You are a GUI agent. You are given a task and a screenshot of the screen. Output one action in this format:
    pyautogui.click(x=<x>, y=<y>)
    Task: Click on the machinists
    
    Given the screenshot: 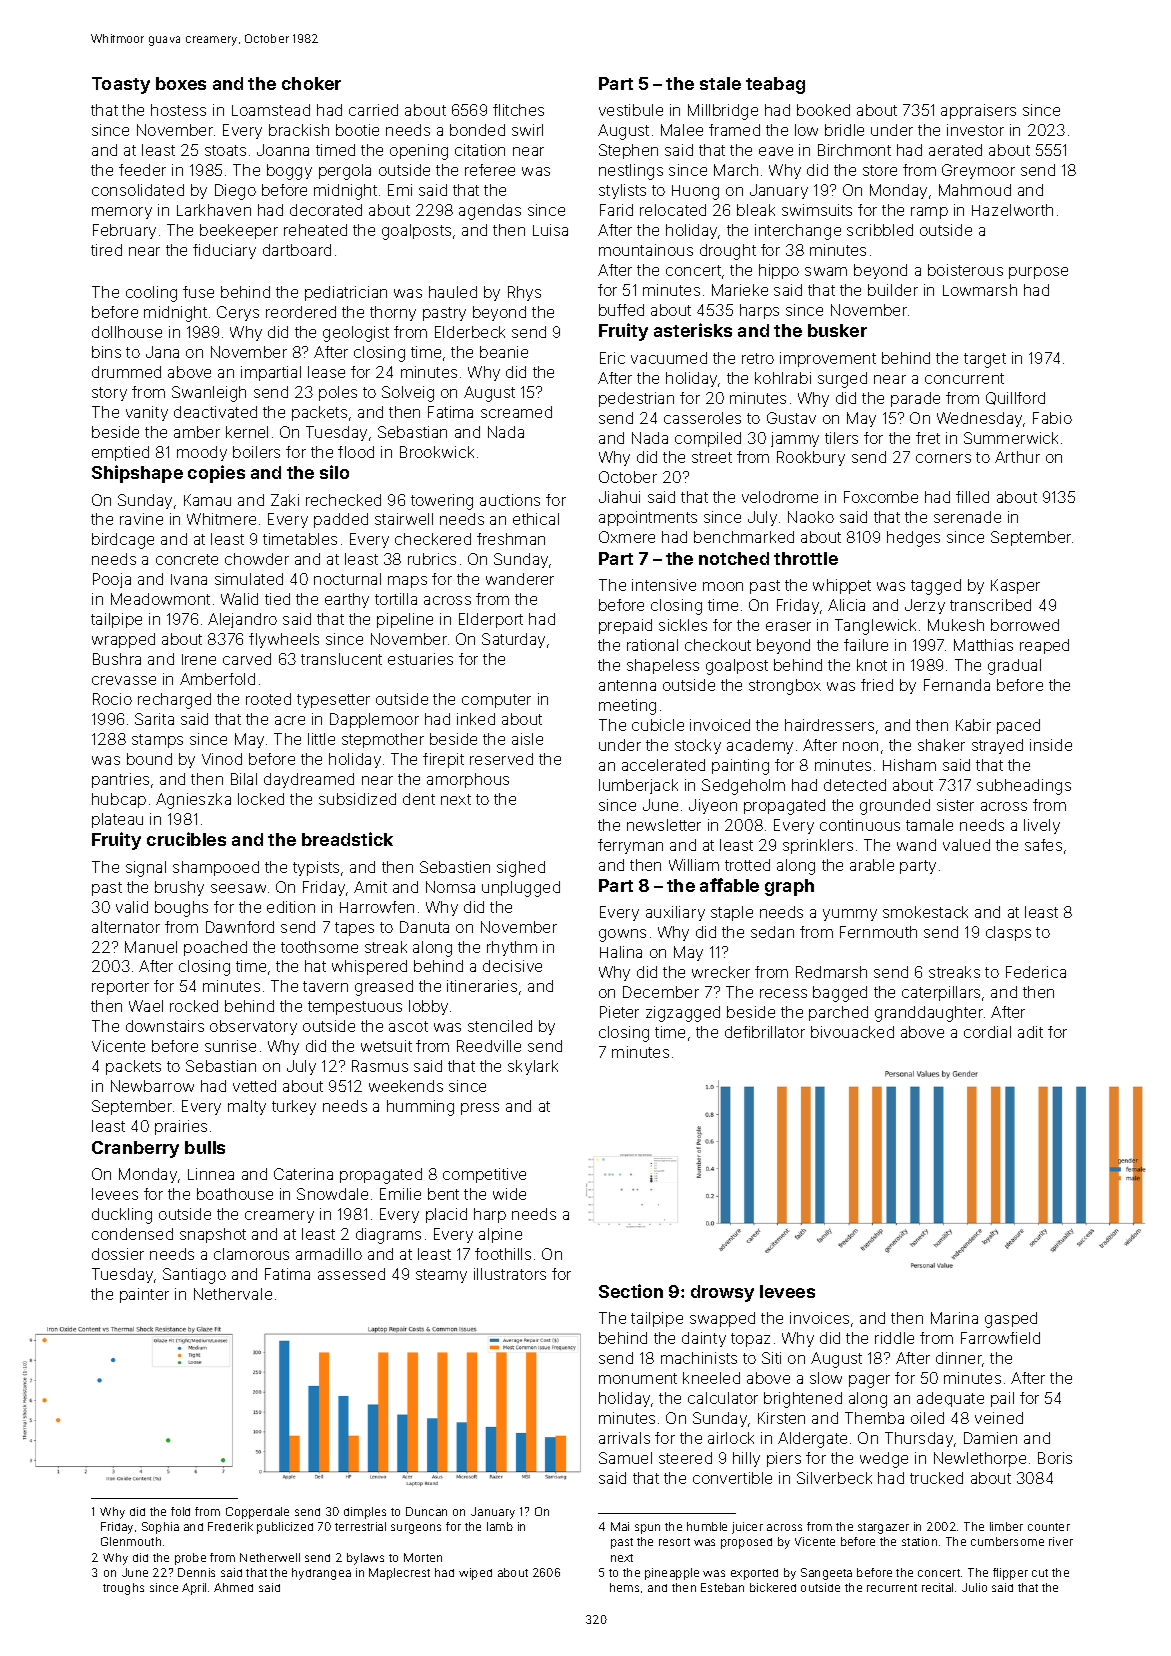 What is the action you would take?
    pyautogui.click(x=699, y=1358)
